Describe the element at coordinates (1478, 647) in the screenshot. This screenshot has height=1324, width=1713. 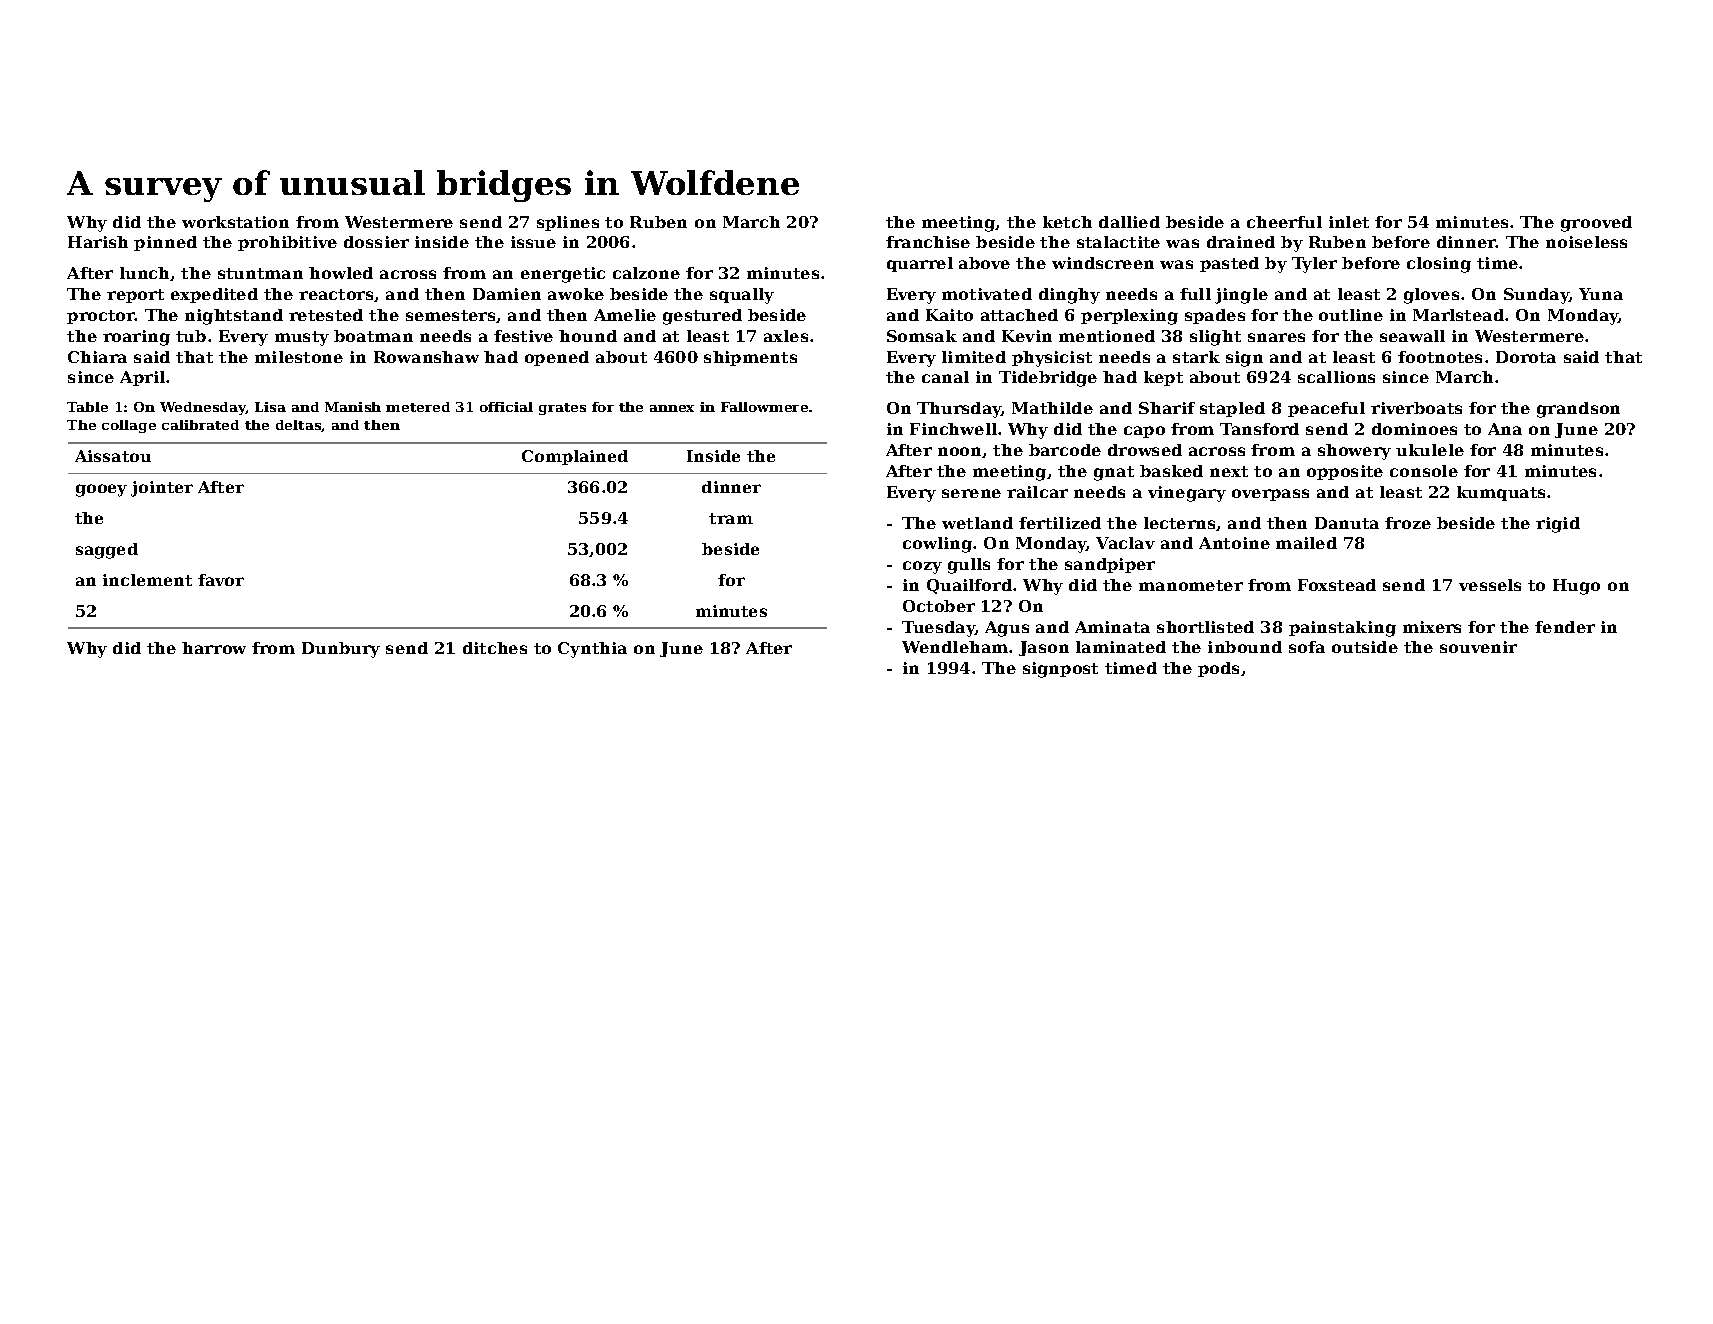
I see `souvenir` at that location.
